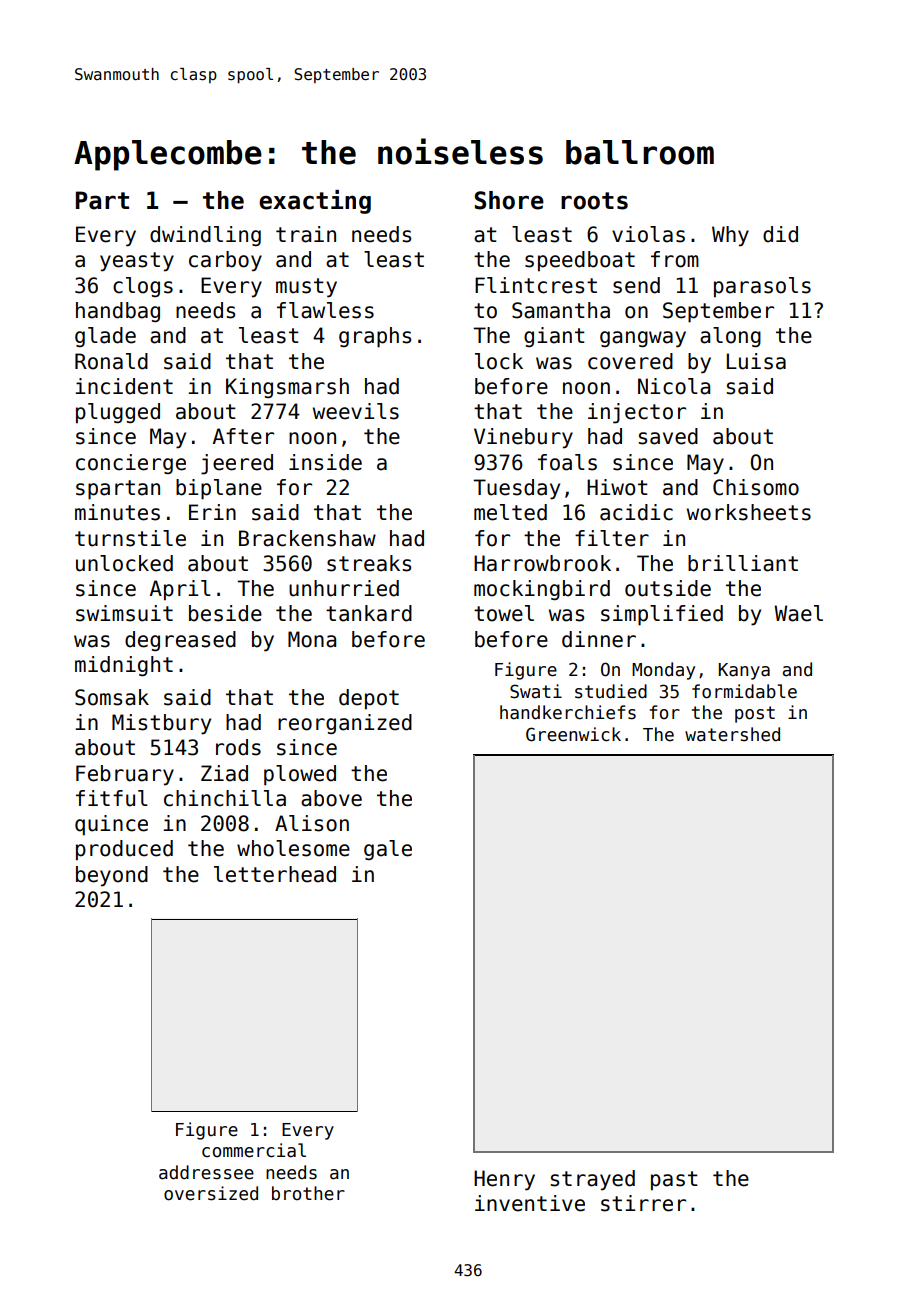 The width and height of the screenshot is (908, 1316). Describe the element at coordinates (130, 538) in the screenshot. I see `turnstile` at that location.
